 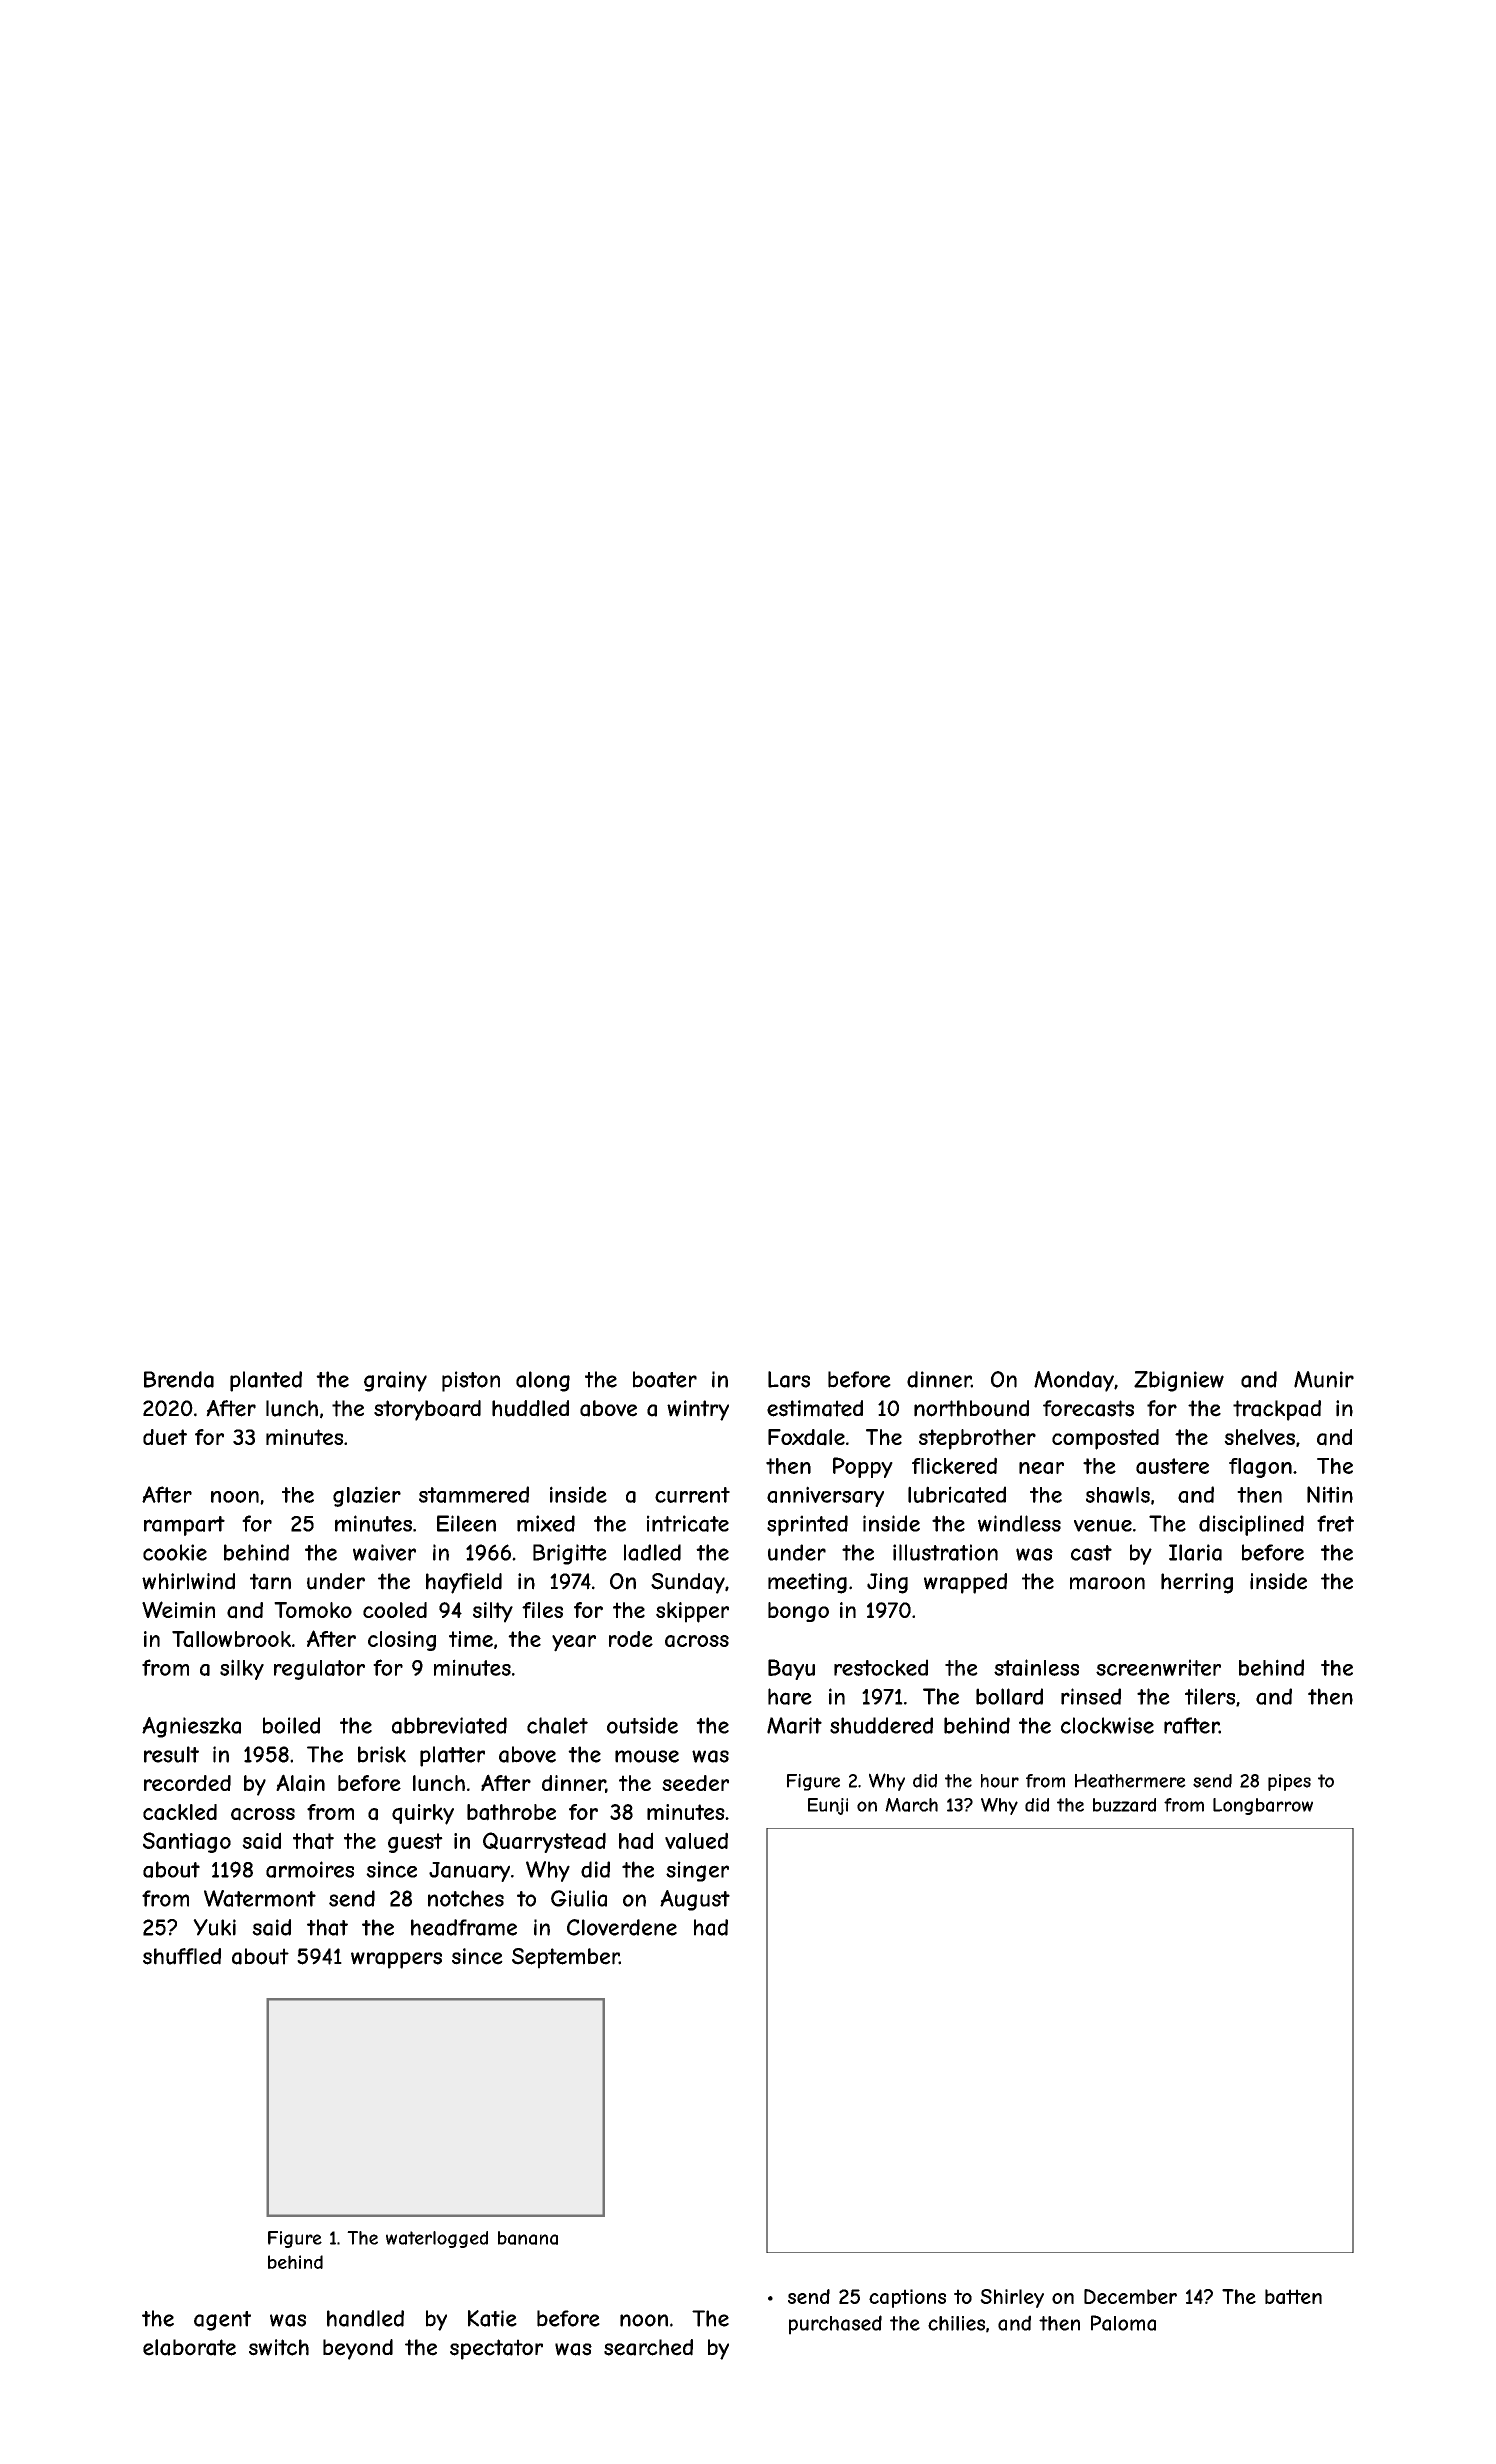 What do you see at coordinates (1289, 1782) in the screenshot?
I see `pipes` at bounding box center [1289, 1782].
